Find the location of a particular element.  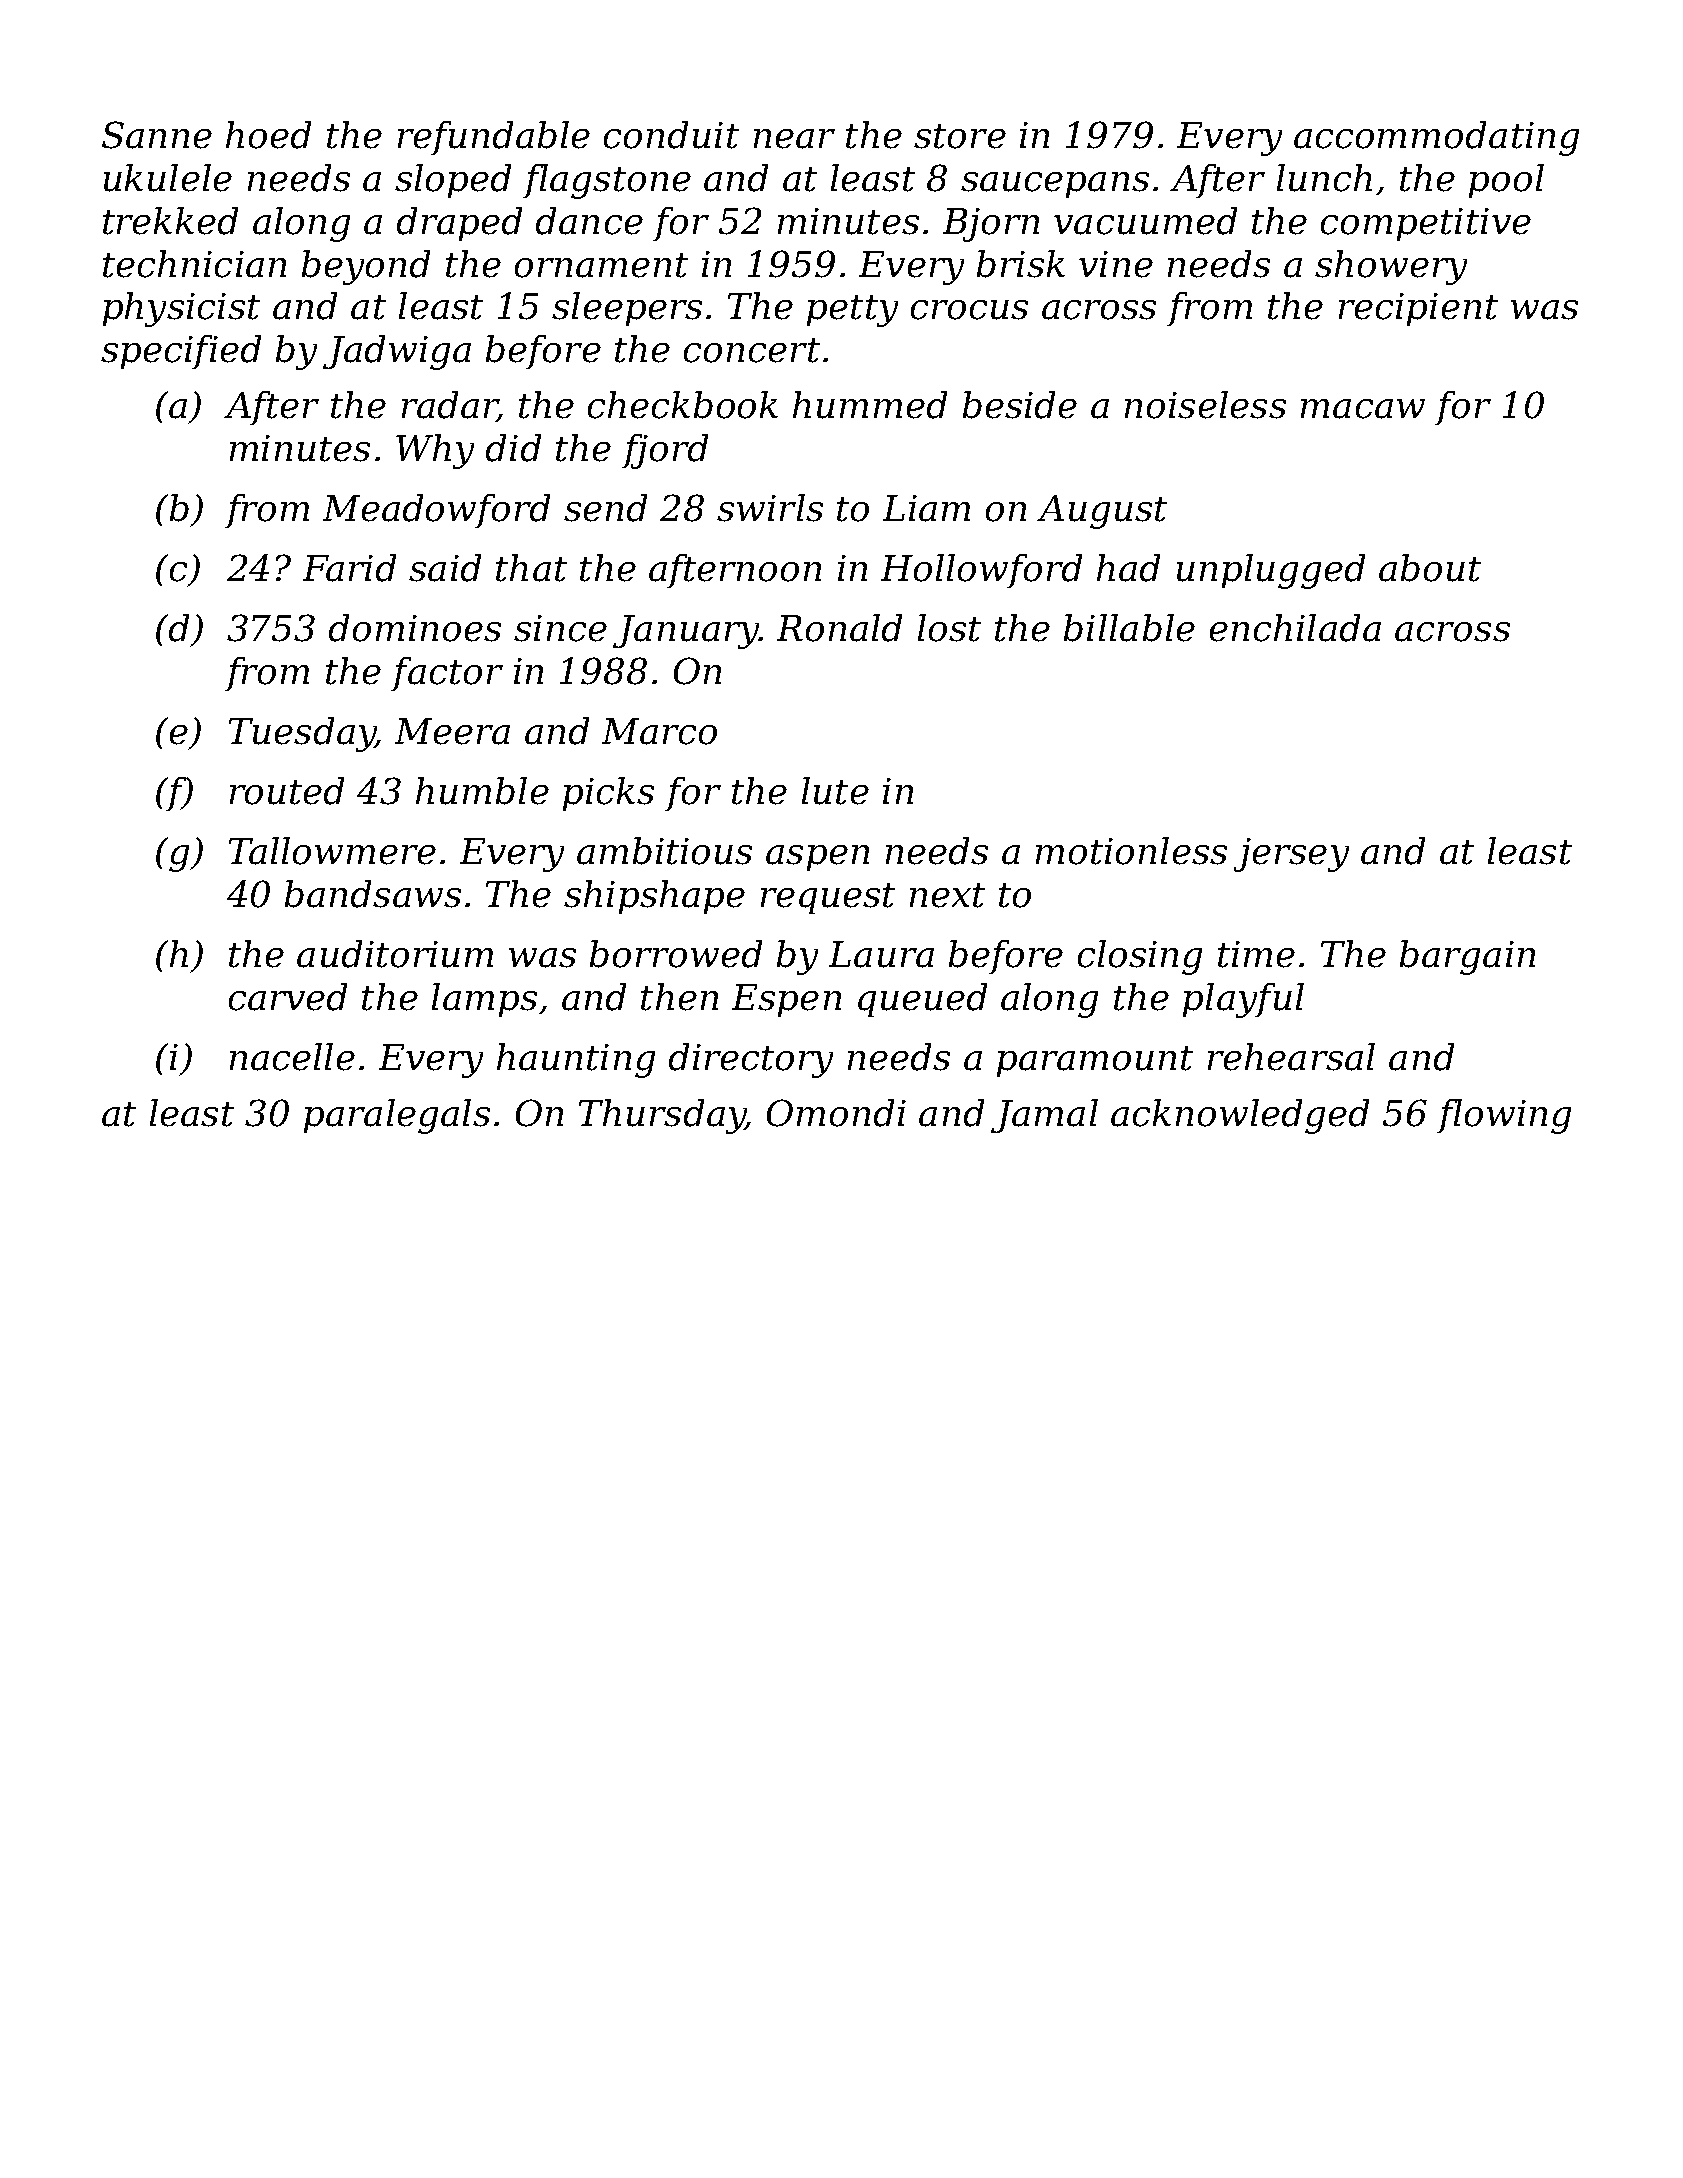

competitive is located at coordinates (1426, 224).
